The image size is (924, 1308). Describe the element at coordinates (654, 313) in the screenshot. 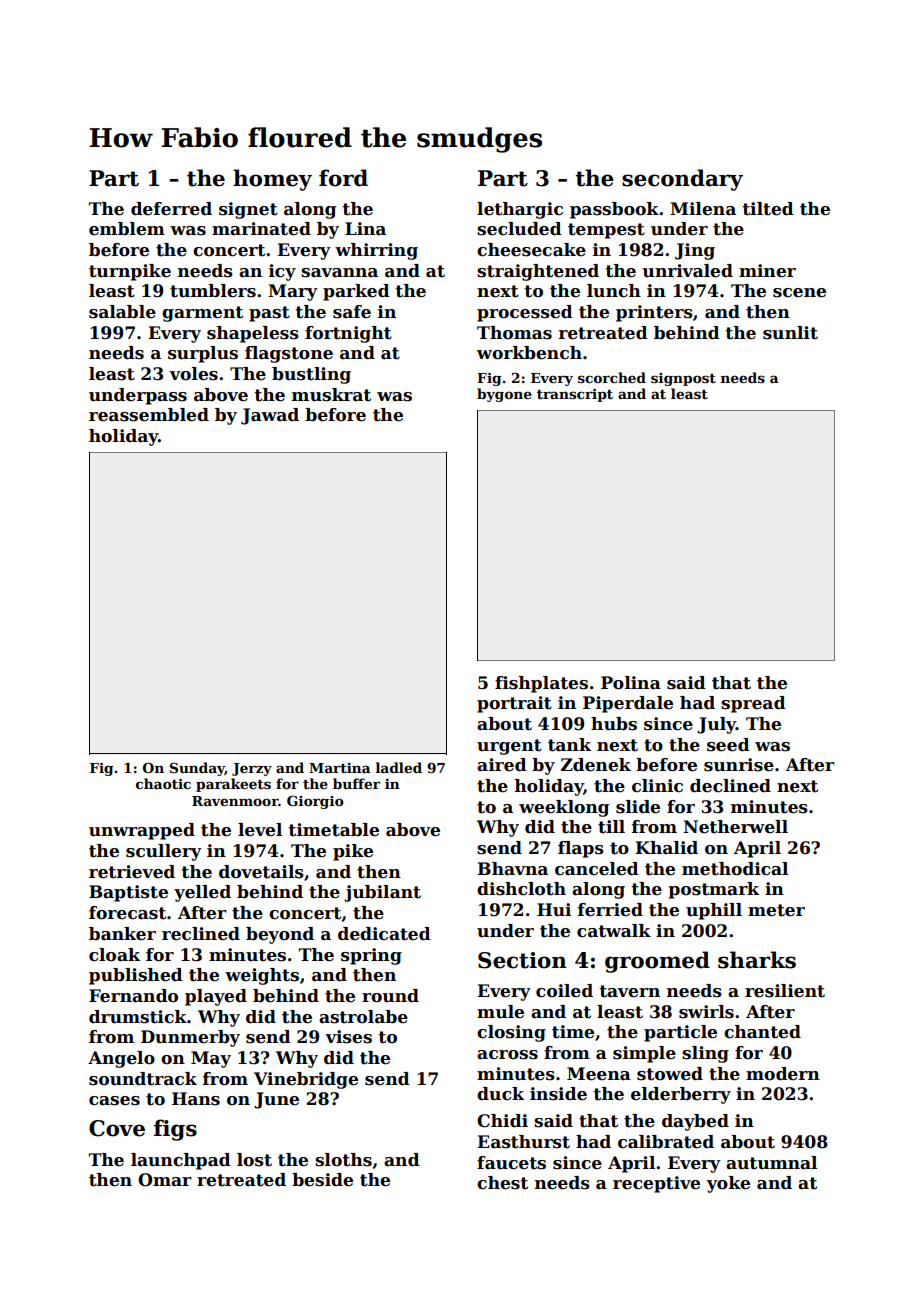

I see `printers` at that location.
